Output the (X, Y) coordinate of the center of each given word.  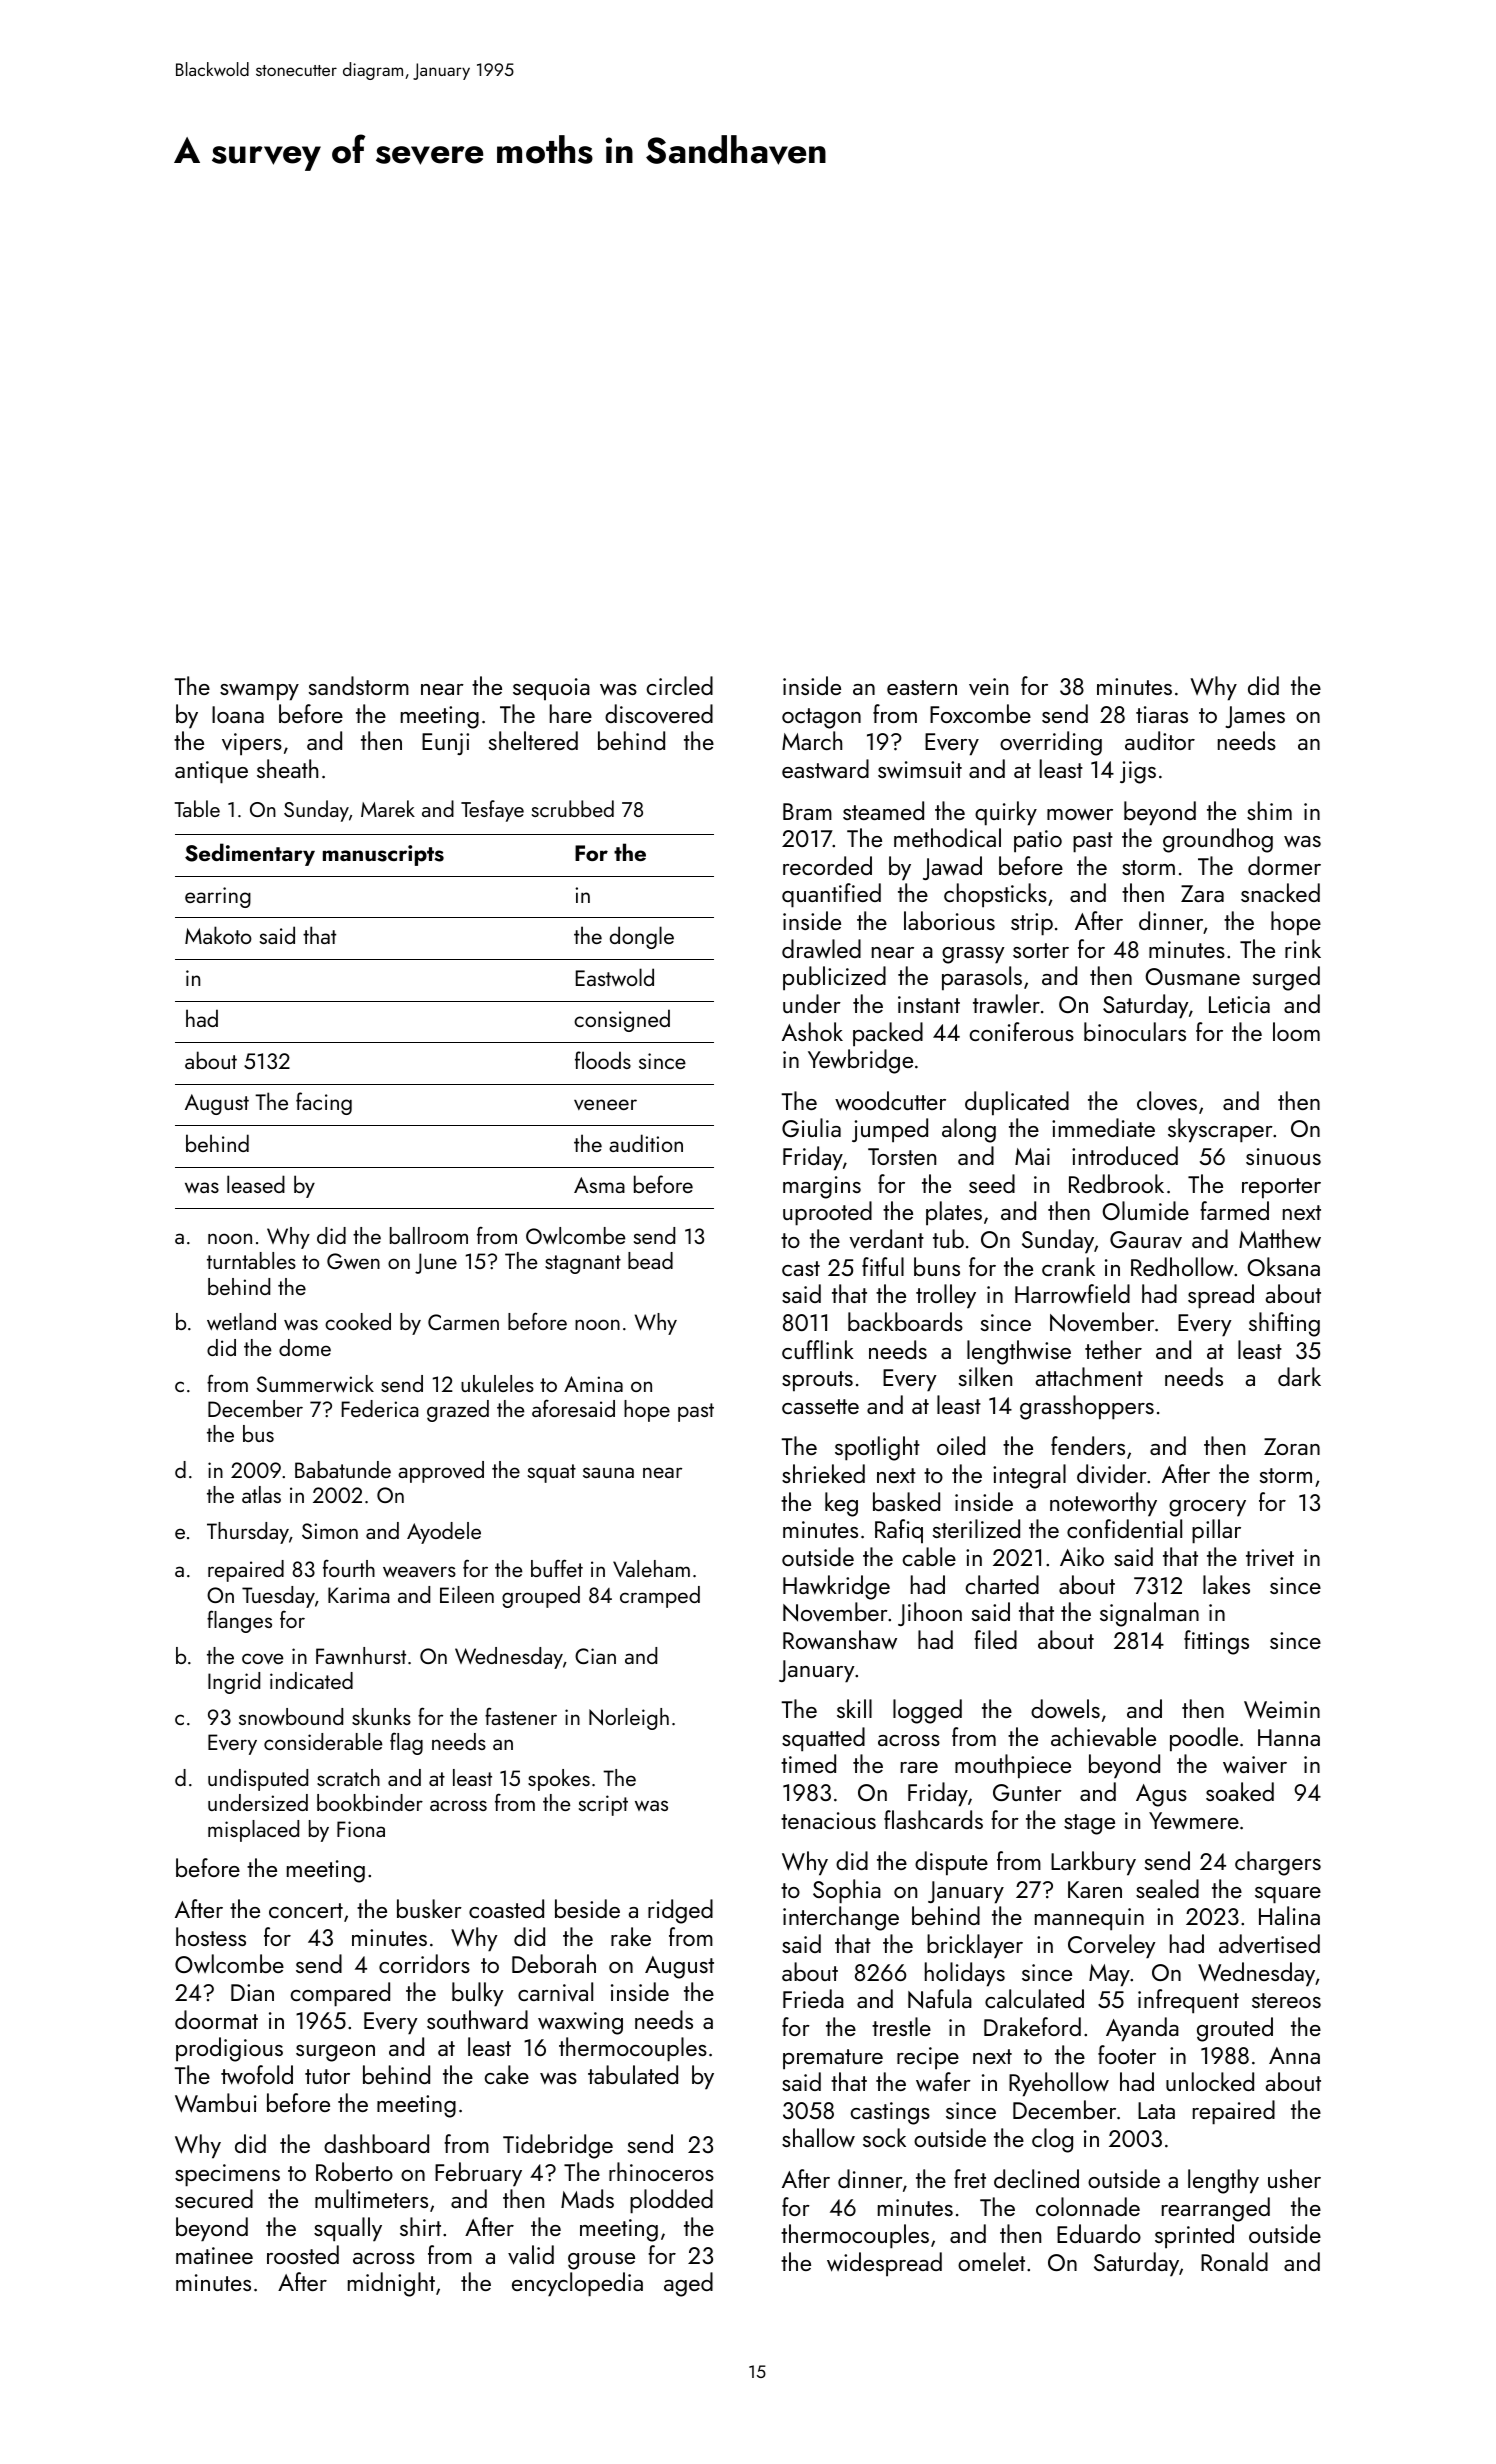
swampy (259, 692)
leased (256, 1184)
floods (603, 1060)
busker (429, 1908)
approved (441, 1472)
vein (988, 687)
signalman (1149, 1614)
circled (679, 685)
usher (1294, 2178)
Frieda (813, 1998)
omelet (991, 2261)
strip (1032, 924)
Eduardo (1099, 2233)
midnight (391, 2284)
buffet (557, 1568)
